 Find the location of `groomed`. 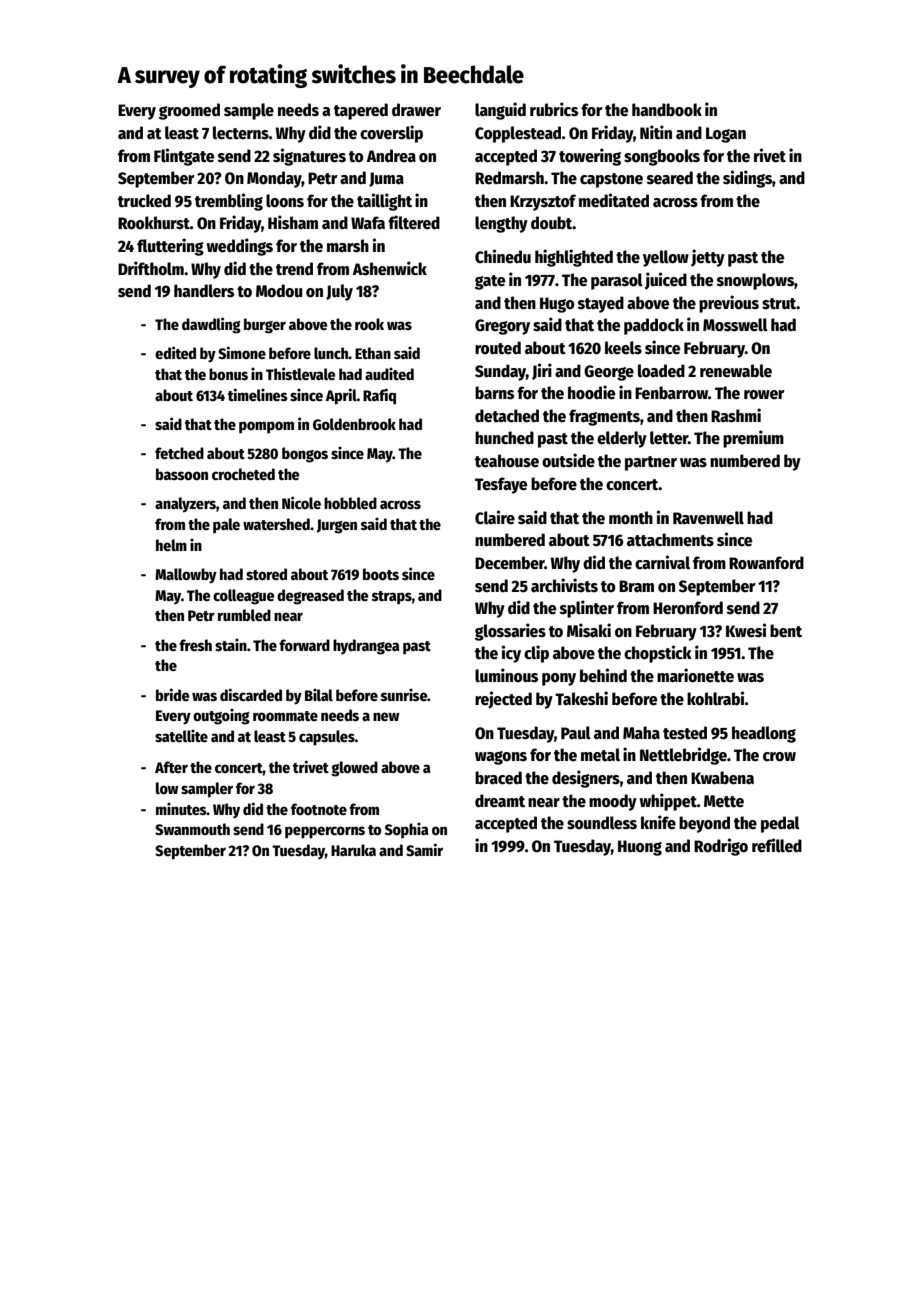

groomed is located at coordinates (189, 111).
